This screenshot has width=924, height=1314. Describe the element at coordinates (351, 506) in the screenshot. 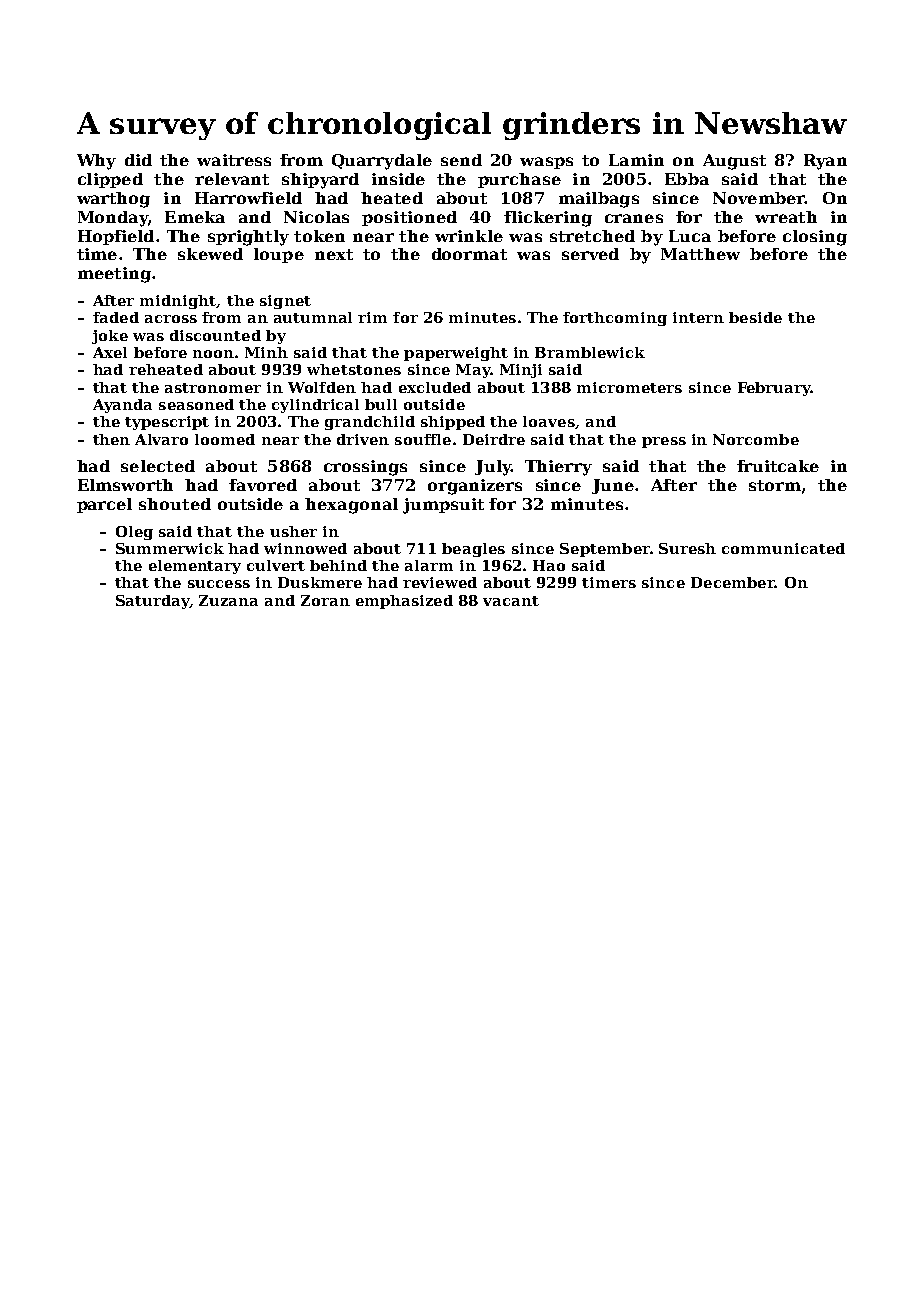

I see `hexagonal` at that location.
